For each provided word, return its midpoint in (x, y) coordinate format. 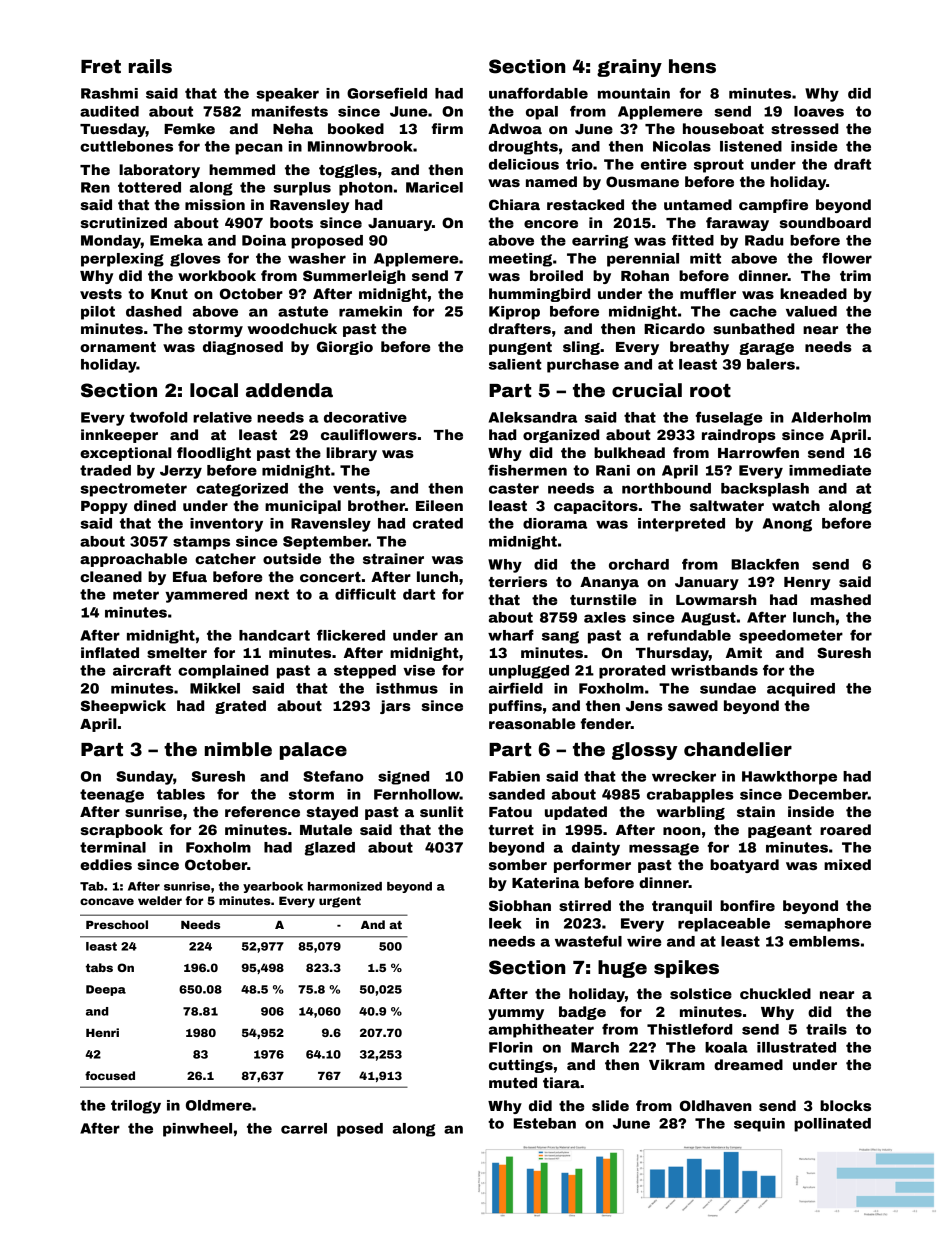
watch (796, 505)
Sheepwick (123, 707)
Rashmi (109, 93)
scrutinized (124, 222)
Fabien (514, 776)
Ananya (609, 583)
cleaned (111, 576)
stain (756, 811)
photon (366, 189)
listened (751, 146)
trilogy (136, 1107)
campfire (773, 206)
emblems (824, 941)
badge (582, 1013)
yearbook (273, 887)
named (551, 181)
